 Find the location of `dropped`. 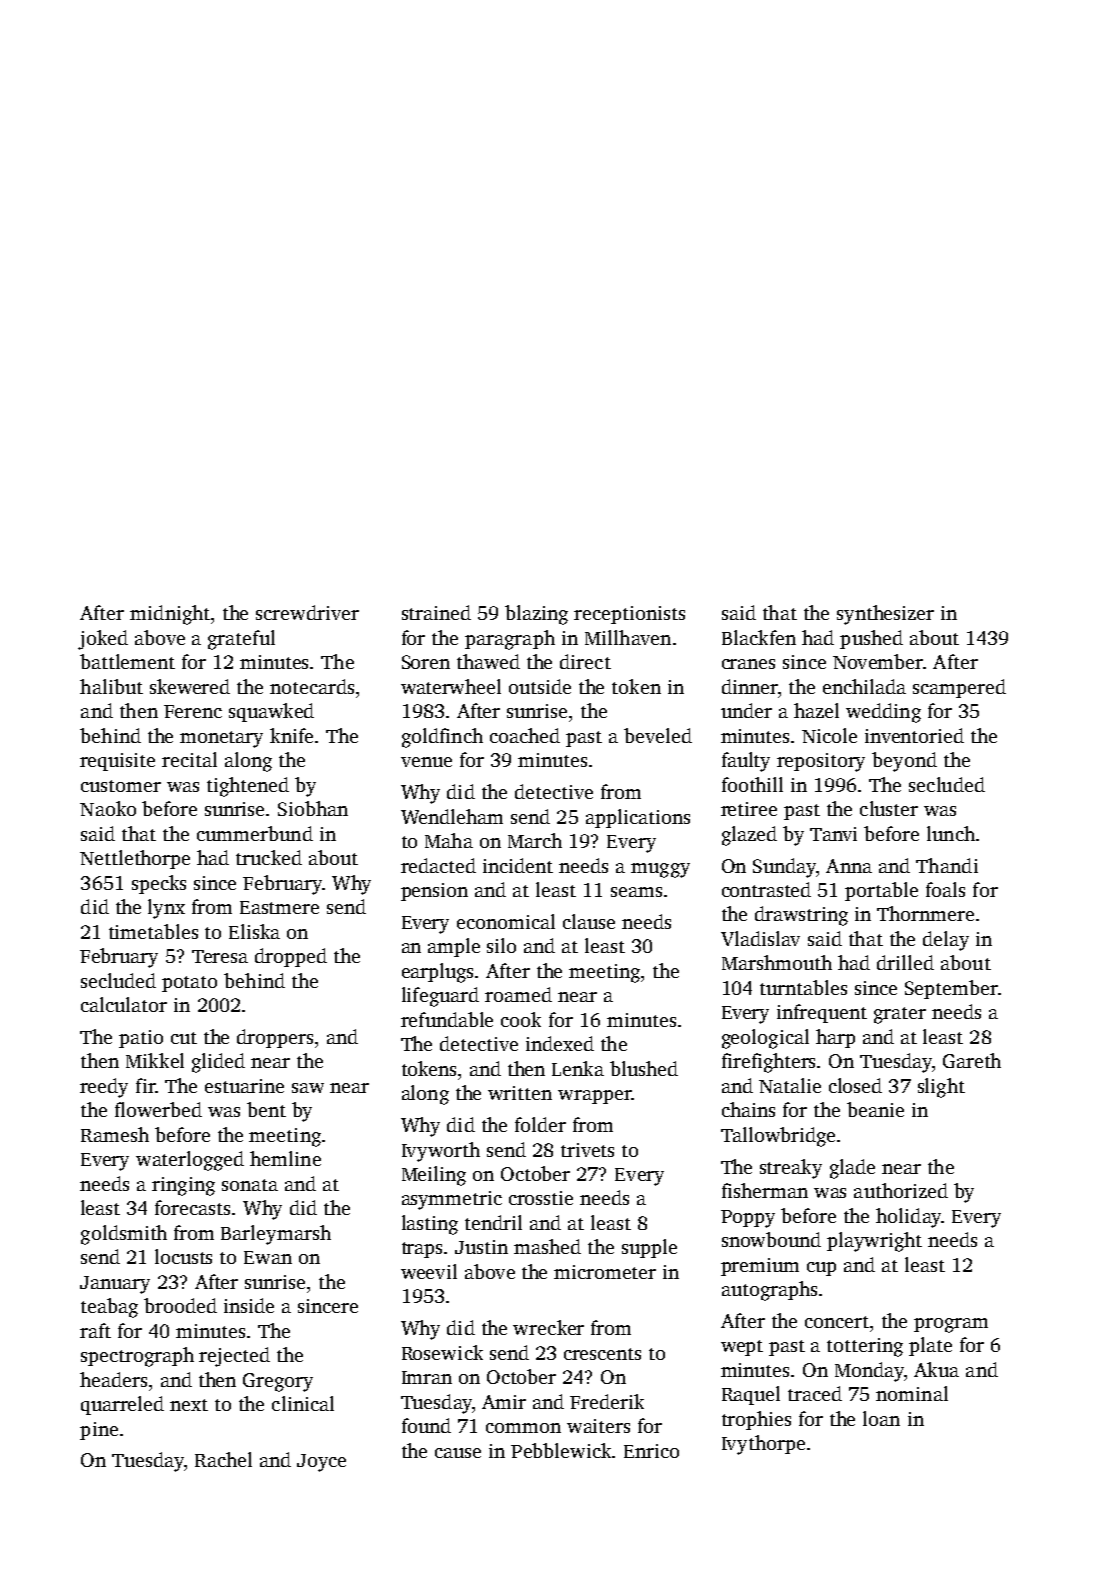

dropped is located at coordinates (291, 957).
